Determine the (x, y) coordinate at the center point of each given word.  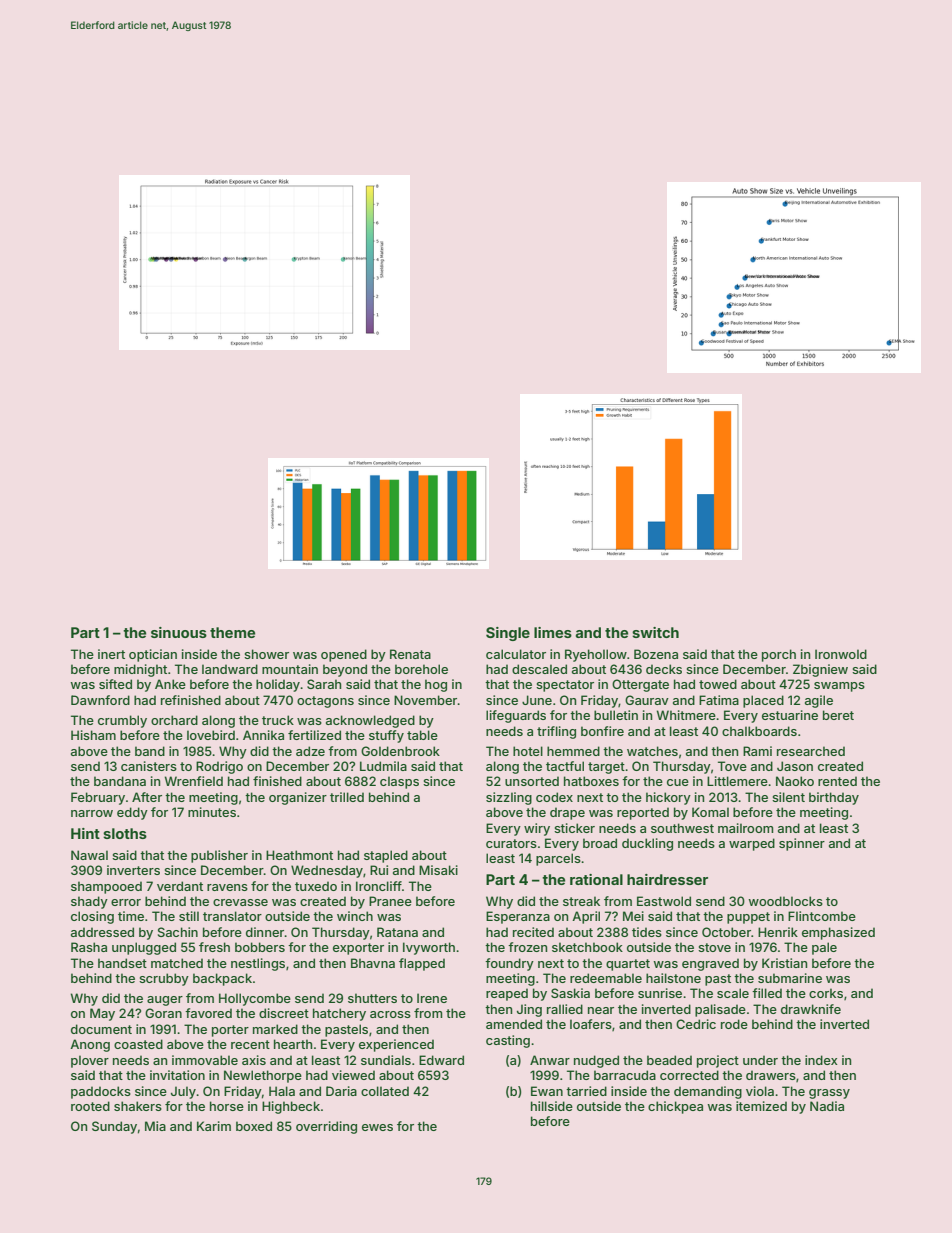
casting (508, 1041)
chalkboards (759, 731)
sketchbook (587, 947)
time (131, 916)
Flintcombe (822, 916)
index (821, 1060)
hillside (552, 1106)
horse (227, 1106)
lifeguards (516, 716)
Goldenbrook (400, 751)
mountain (290, 669)
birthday (834, 798)
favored (208, 1013)
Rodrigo (219, 767)
